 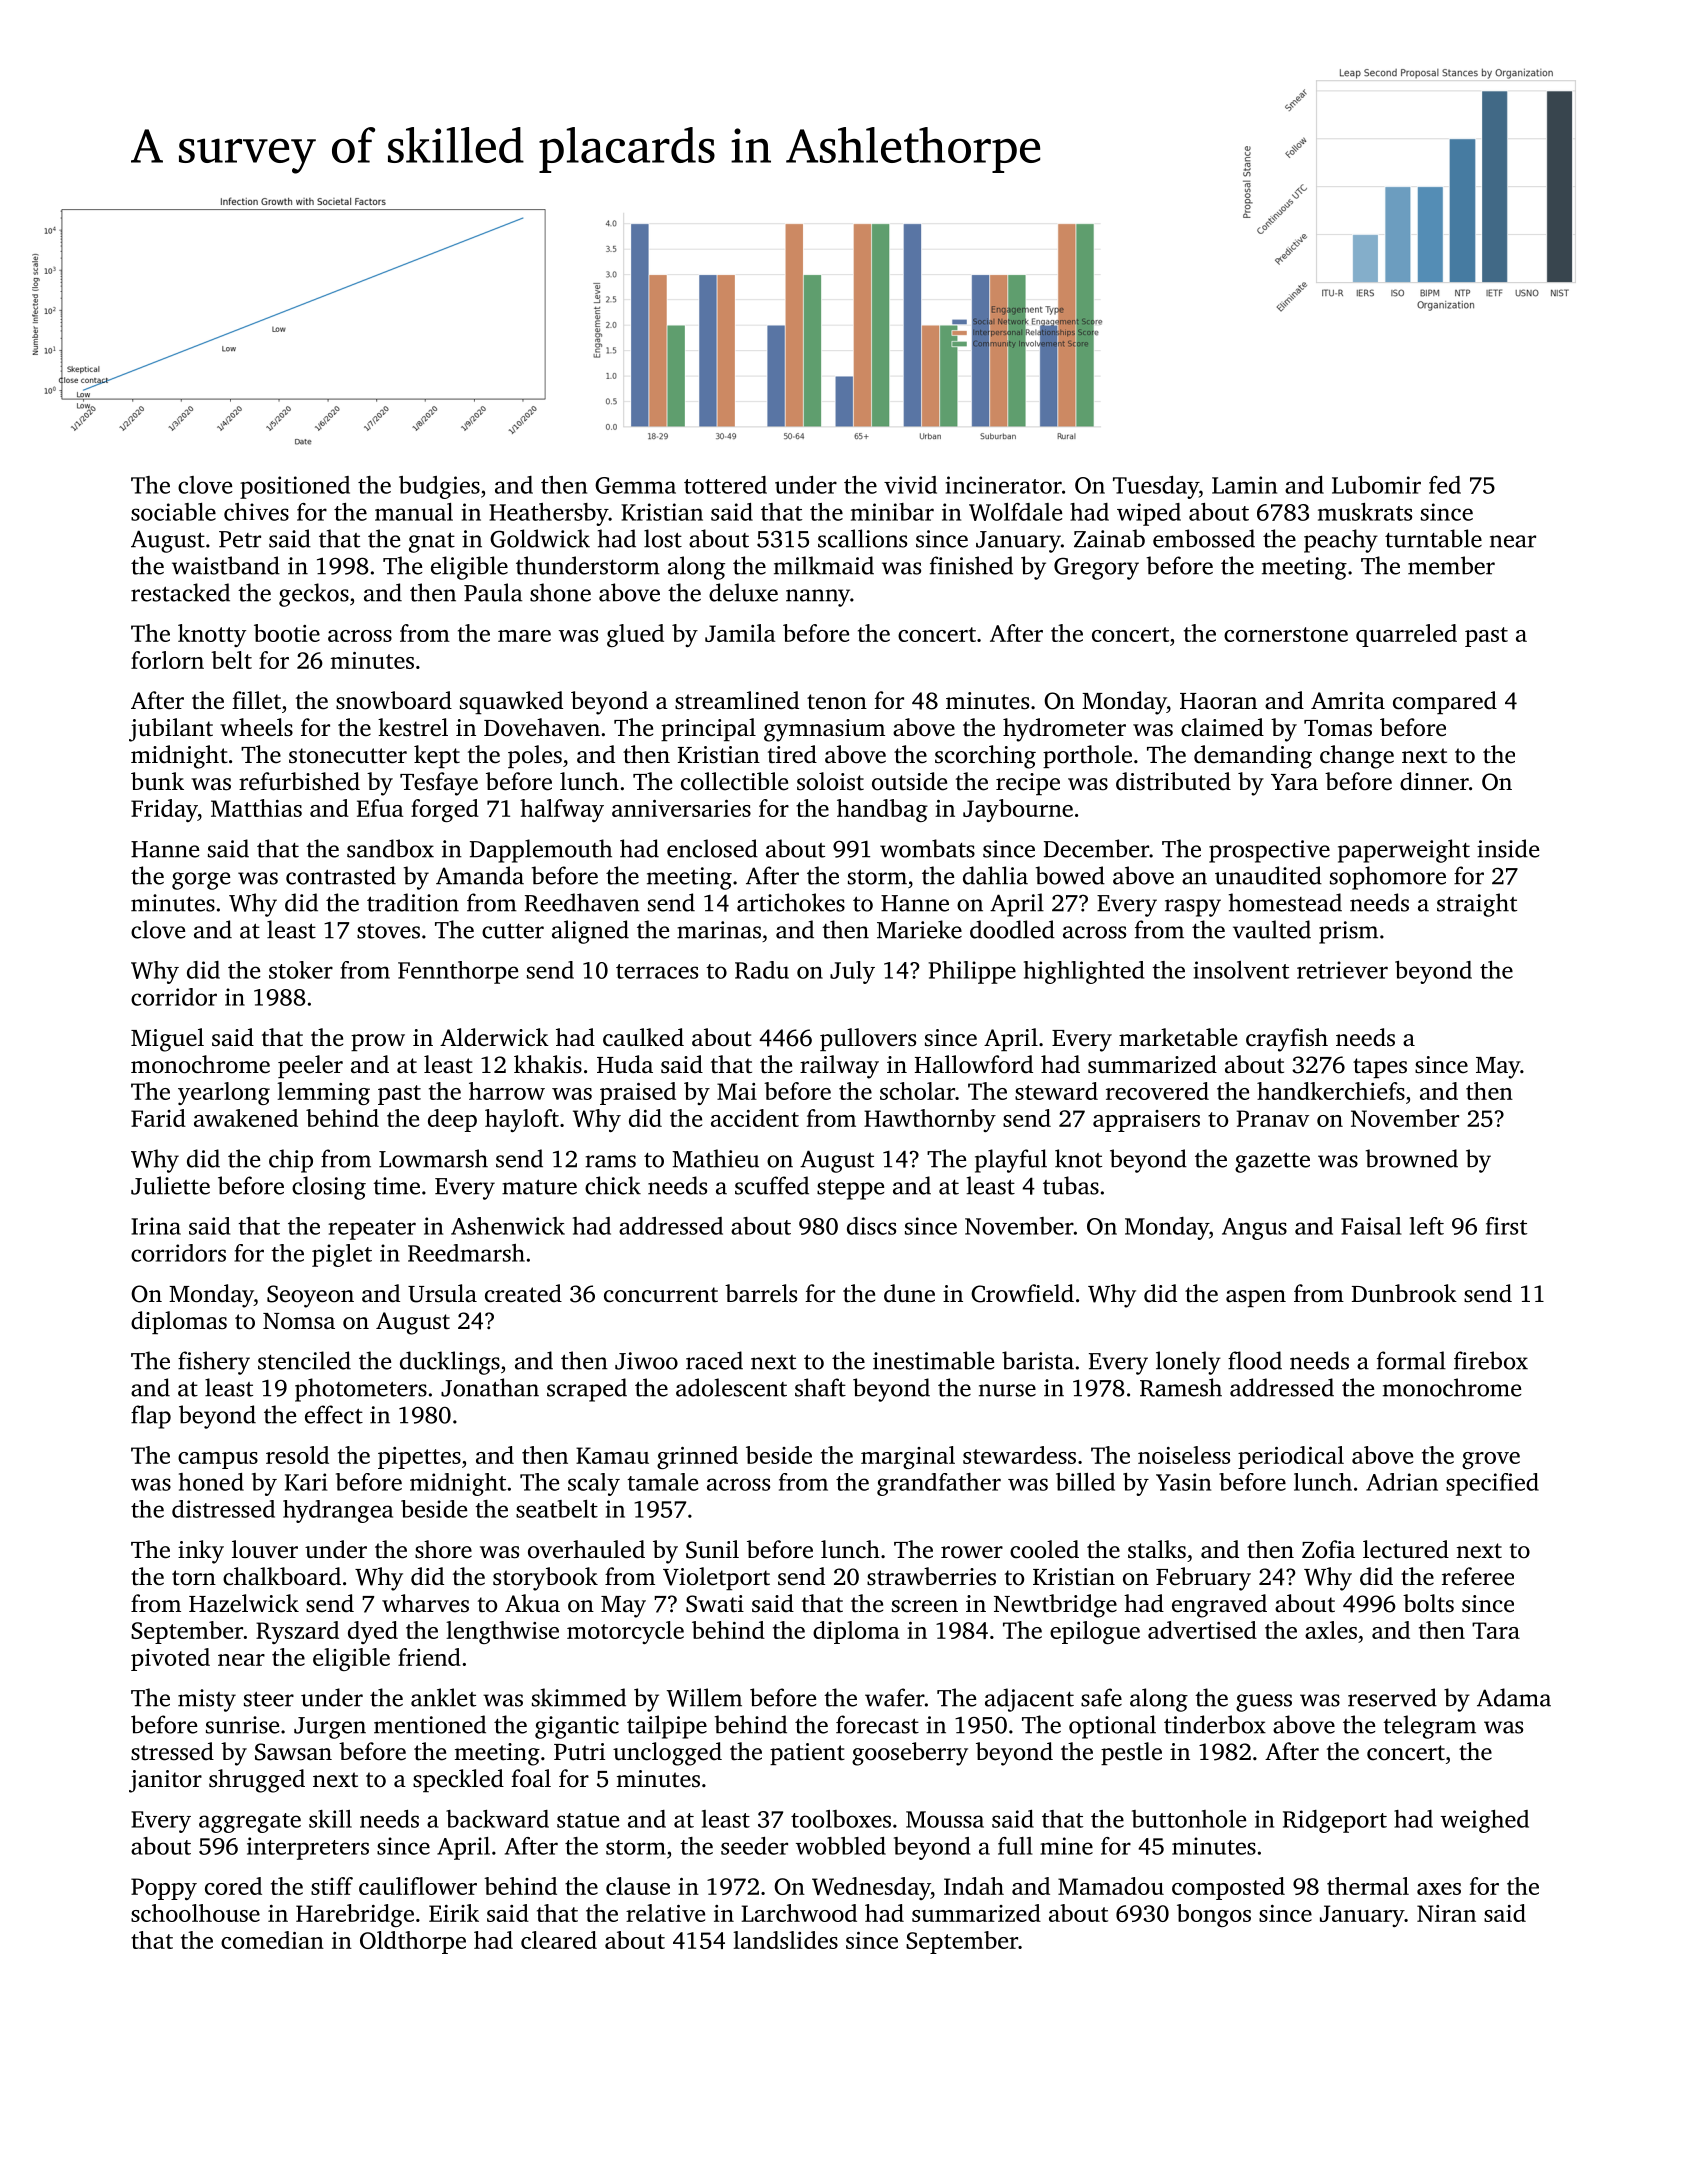 What do you see at coordinates (1376, 485) in the screenshot?
I see `Lubomir` at bounding box center [1376, 485].
